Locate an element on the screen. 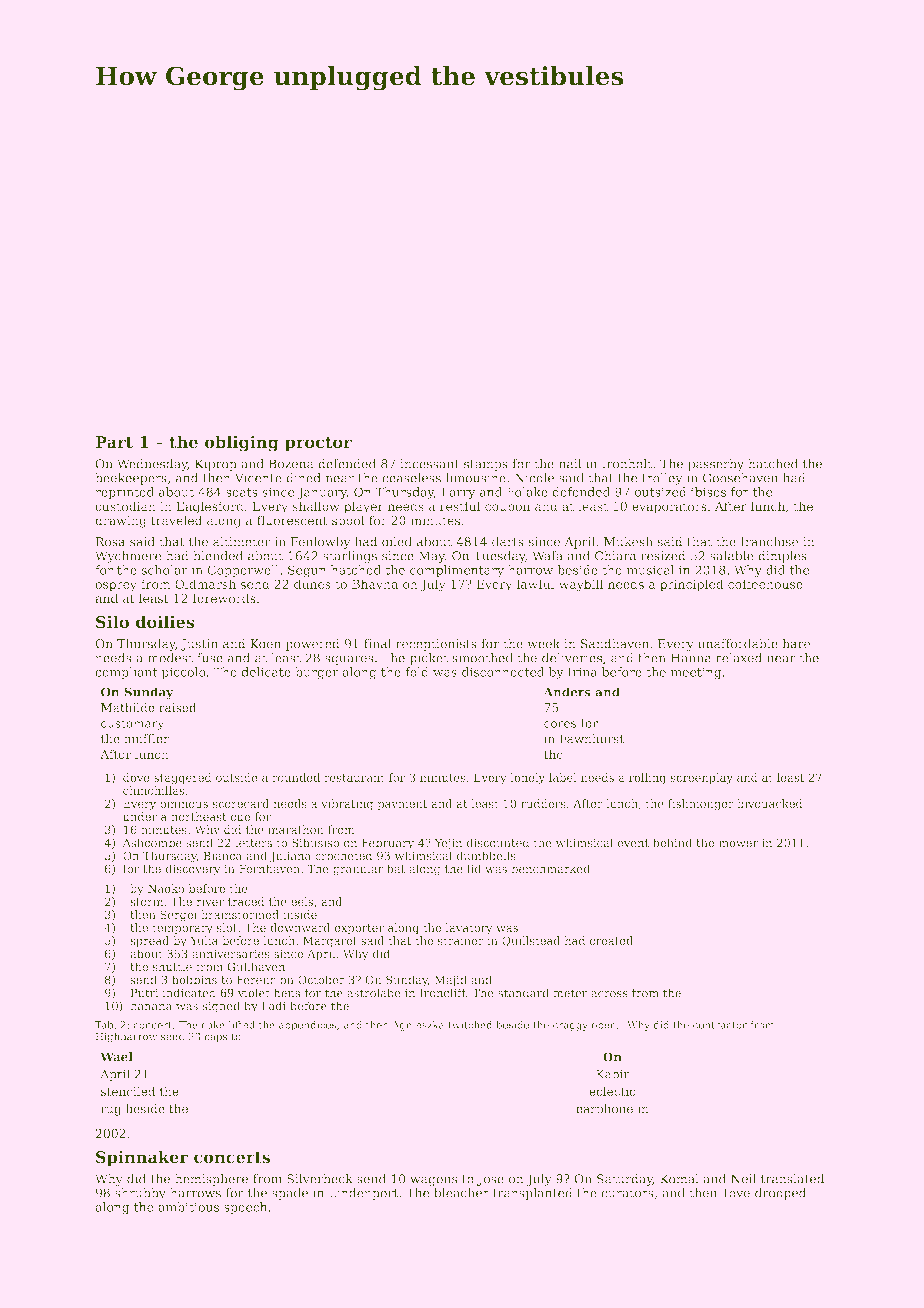 The width and height of the screenshot is (924, 1308). bivouacked is located at coordinates (770, 803).
